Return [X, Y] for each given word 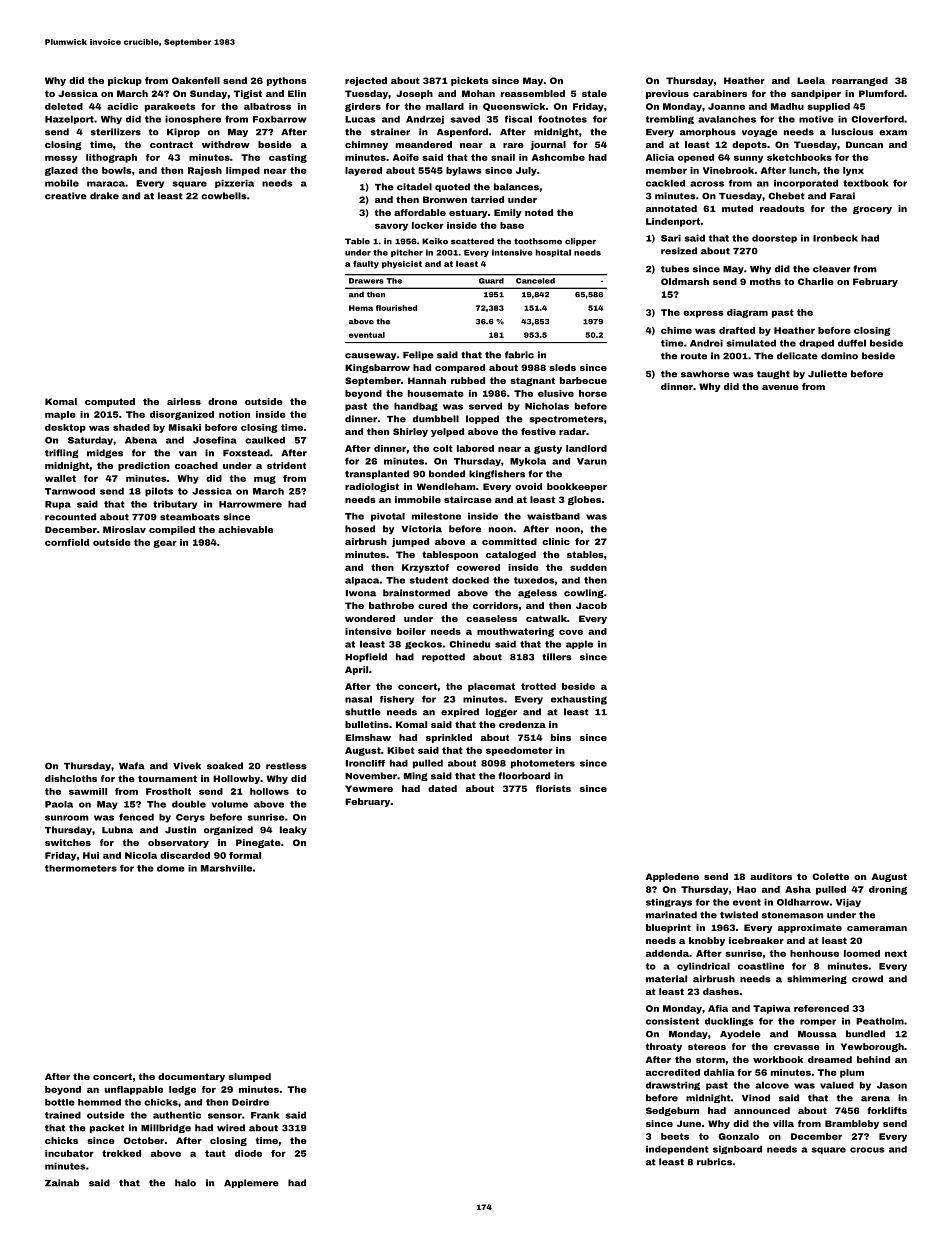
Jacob [591, 605]
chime [676, 330]
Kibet [401, 750]
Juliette [827, 374]
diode [248, 1153]
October [143, 1140]
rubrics [714, 1162]
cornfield [67, 542]
